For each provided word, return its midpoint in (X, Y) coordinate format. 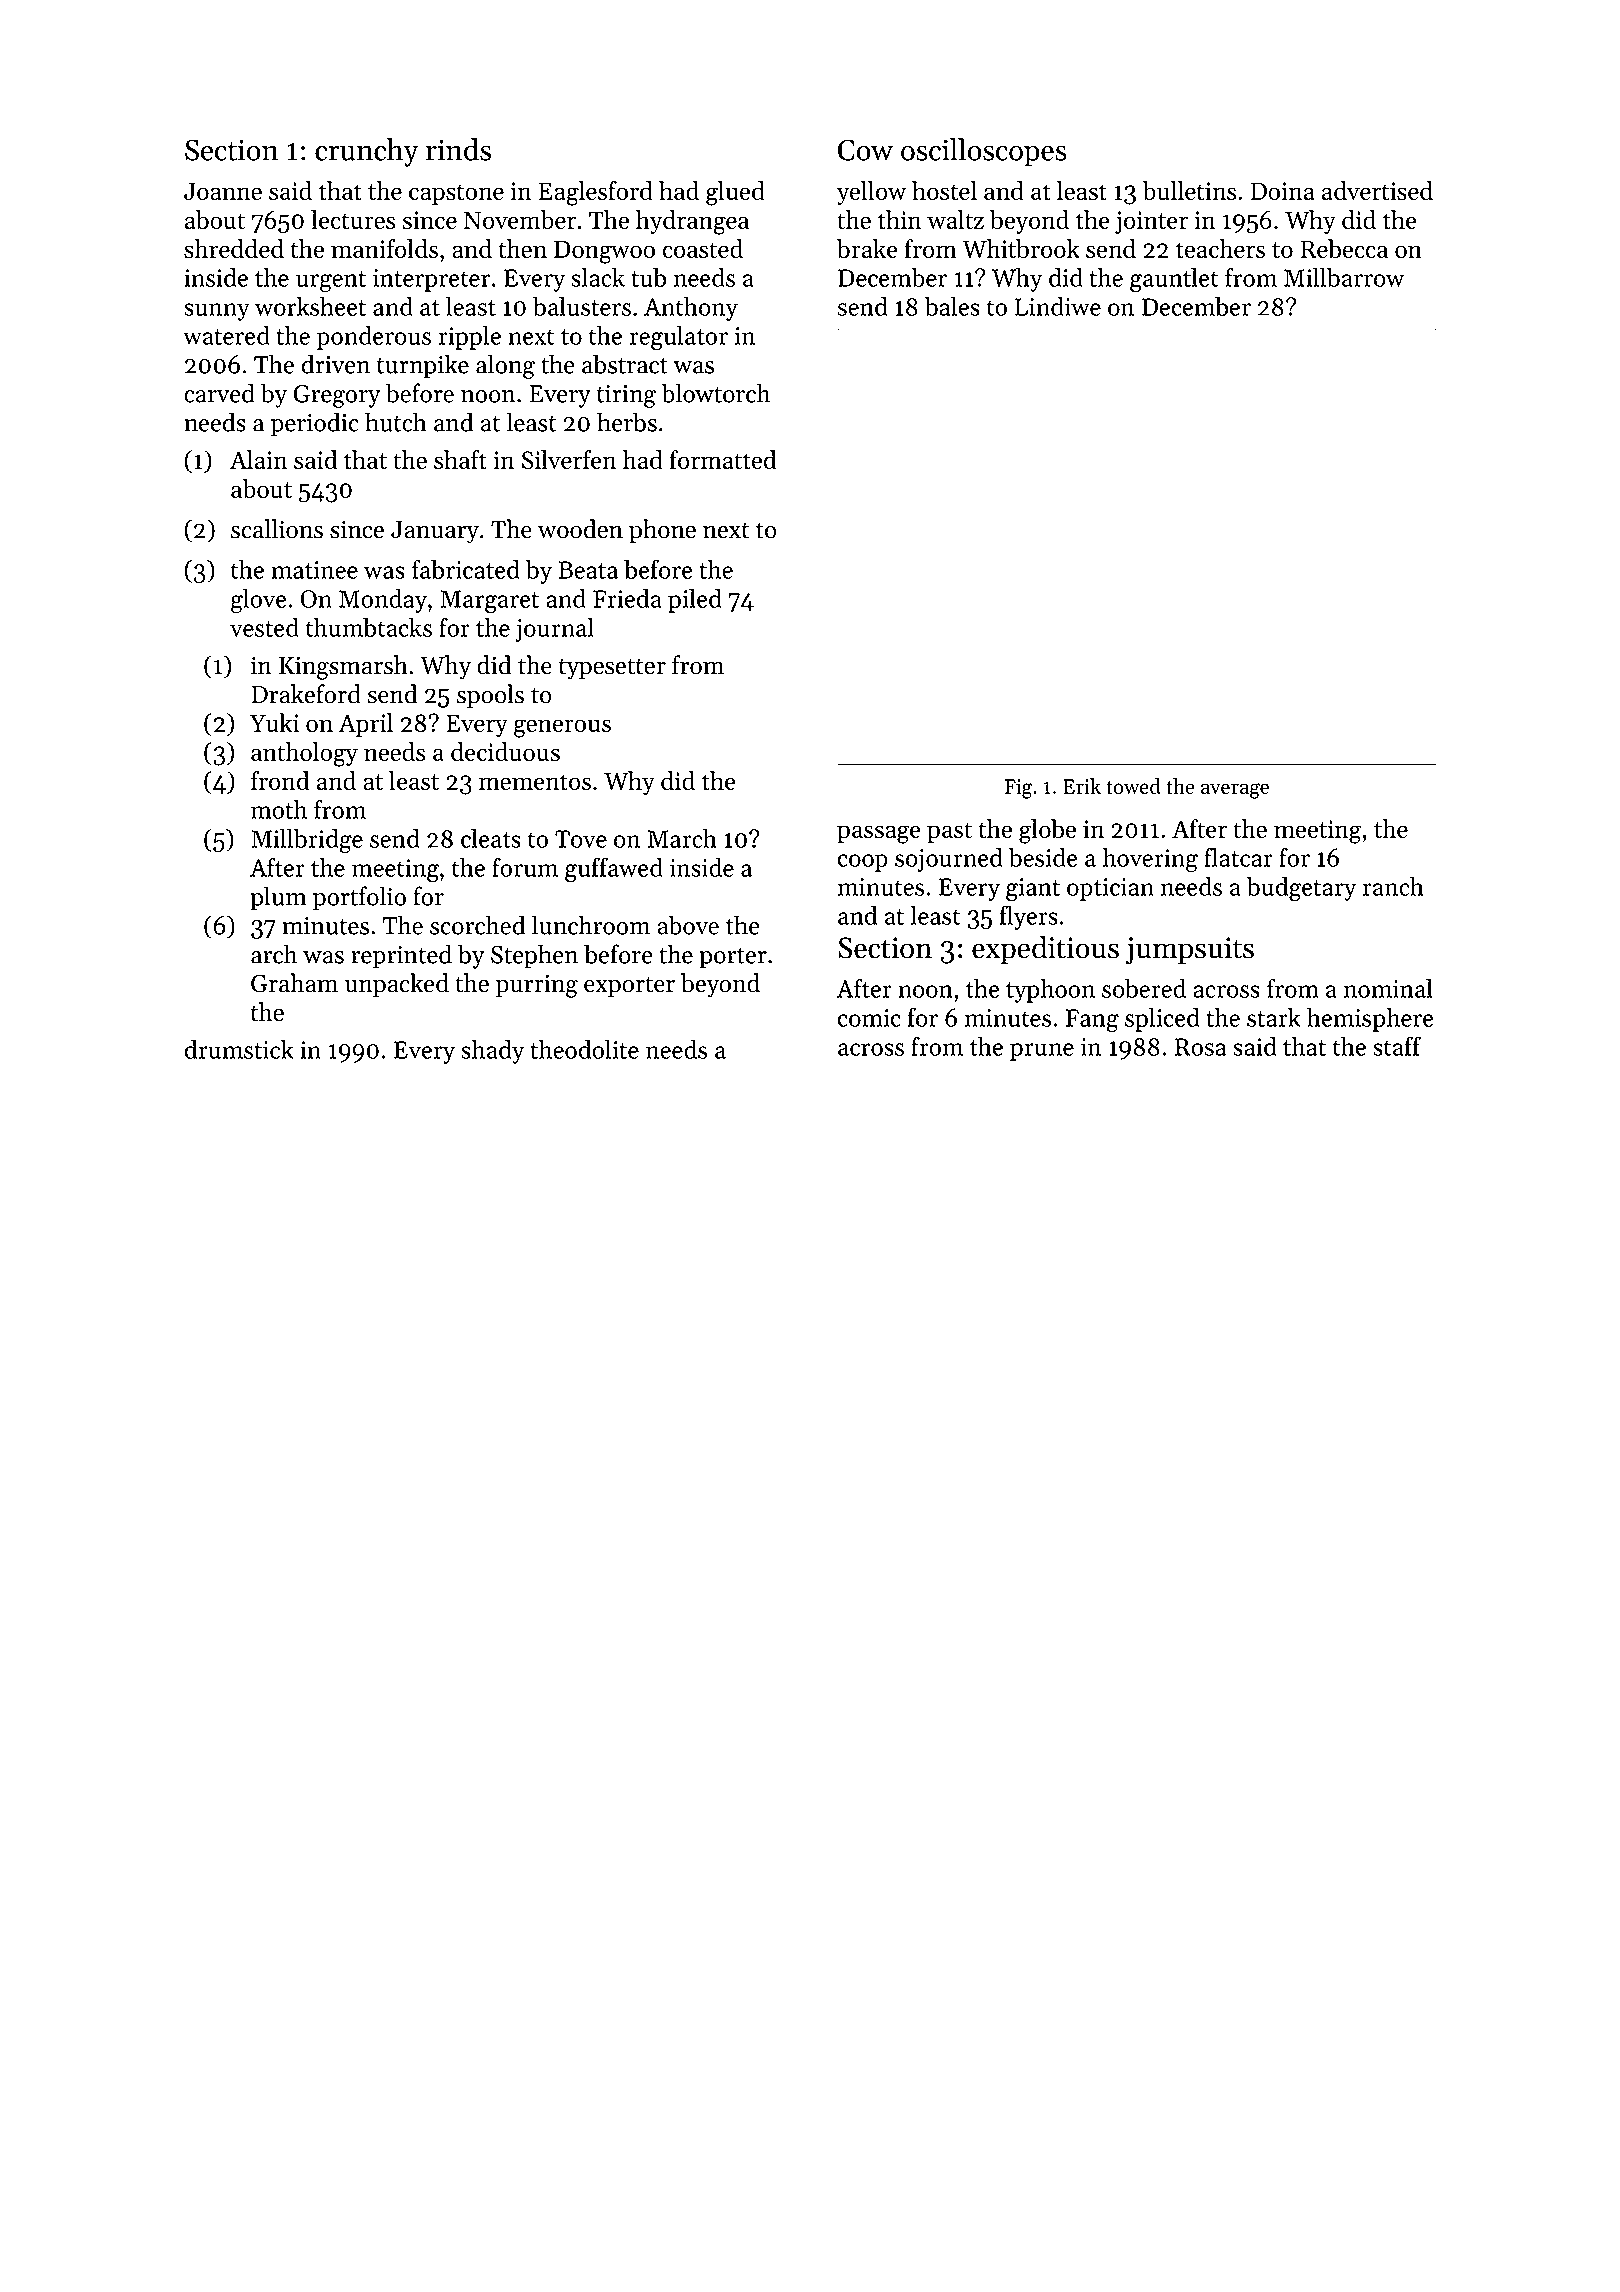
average (1235, 791)
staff (1397, 1046)
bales (952, 306)
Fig (1018, 789)
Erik (1082, 786)
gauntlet (1174, 280)
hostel (944, 190)
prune (1042, 1052)
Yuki (274, 722)
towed (1133, 786)
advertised (1377, 190)
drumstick (239, 1049)
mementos (535, 782)
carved (219, 393)
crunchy (367, 152)
